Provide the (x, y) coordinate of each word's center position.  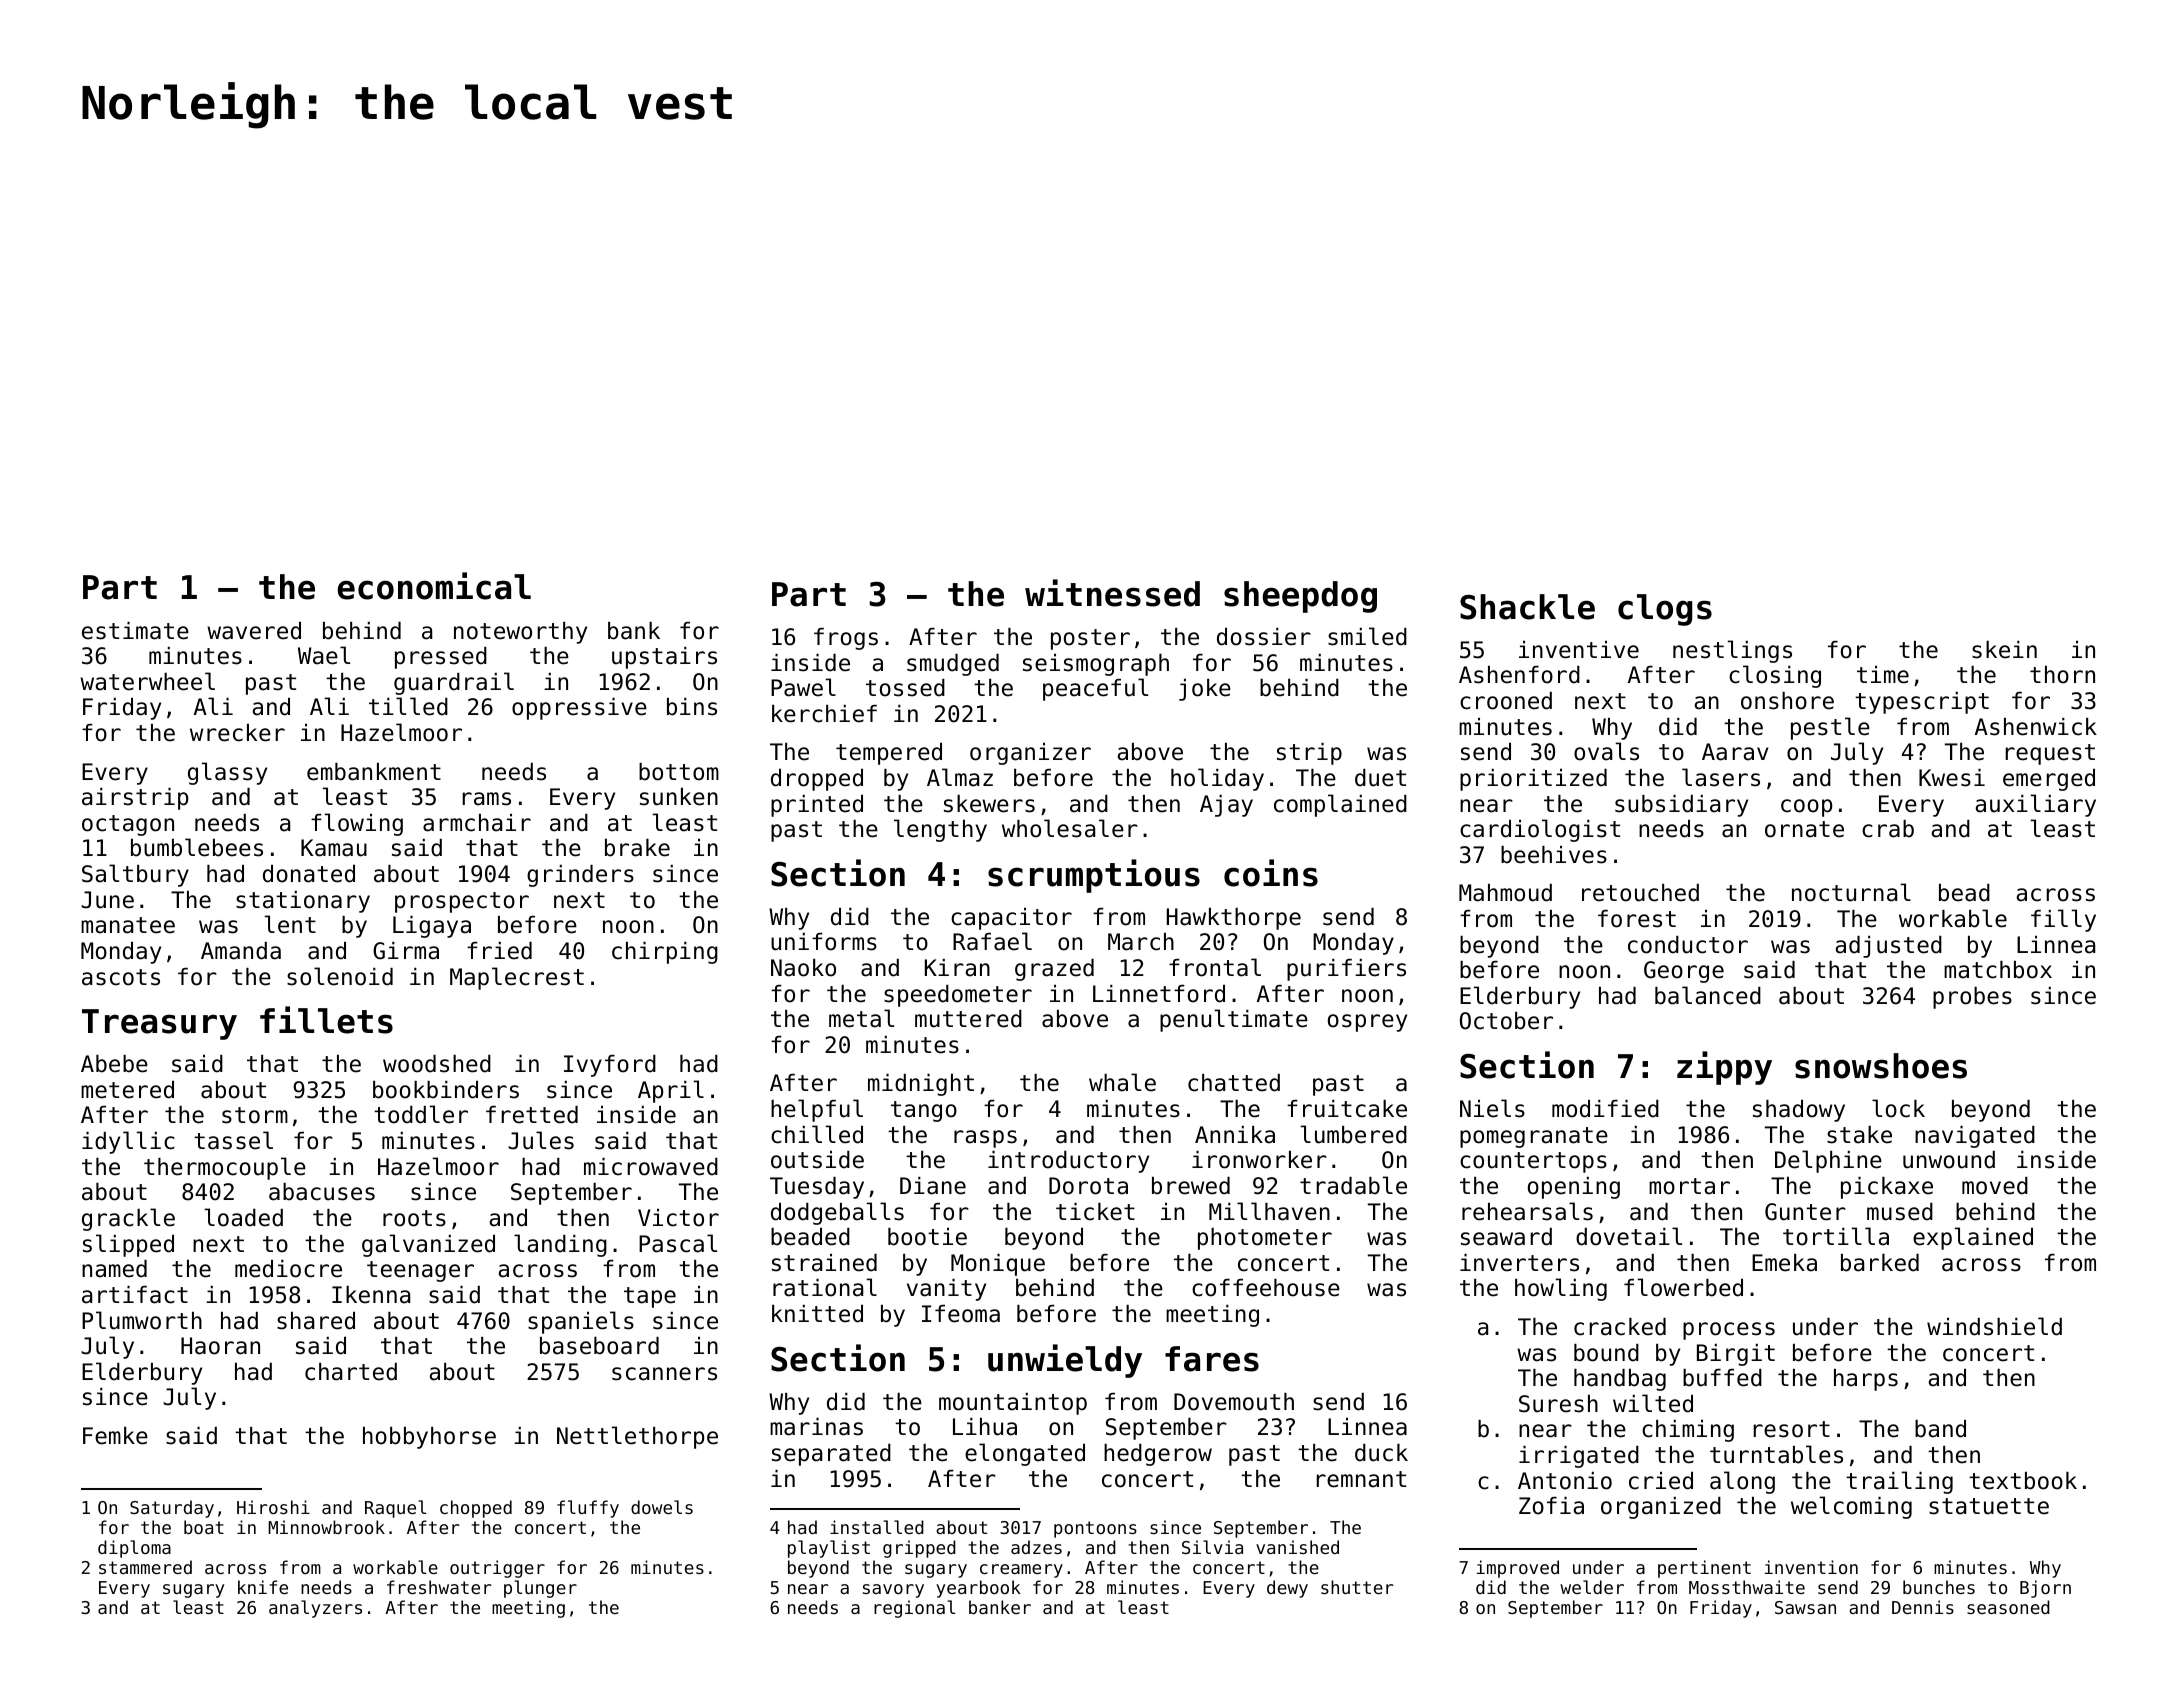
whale (1122, 1082)
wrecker (237, 733)
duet (1380, 778)
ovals (1606, 751)
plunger (540, 1589)
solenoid (340, 976)
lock (1898, 1108)
